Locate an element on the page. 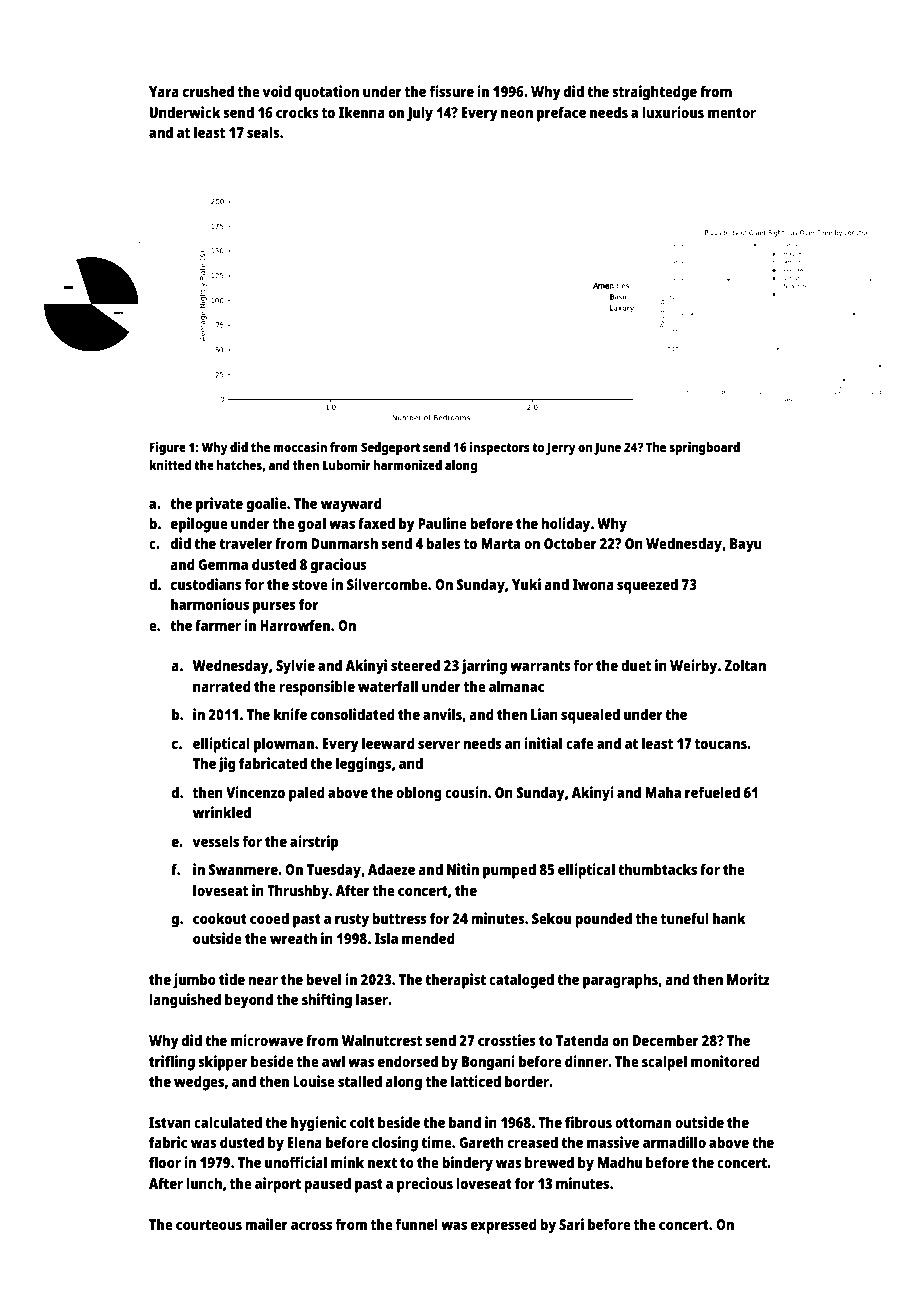 The height and width of the document is (1311, 924). armadillo is located at coordinates (674, 1142).
